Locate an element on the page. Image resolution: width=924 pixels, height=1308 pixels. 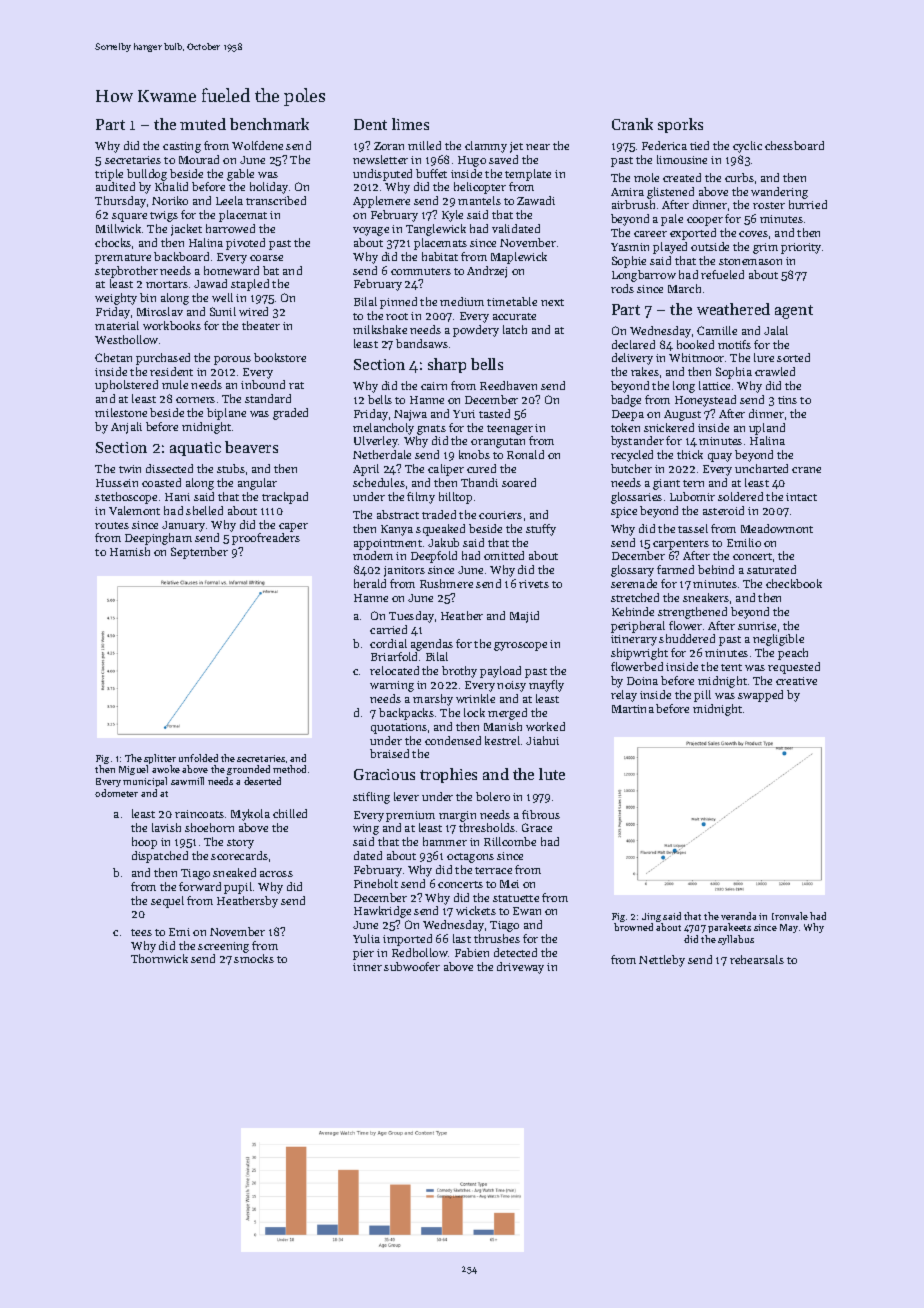
latch is located at coordinates (515, 329).
